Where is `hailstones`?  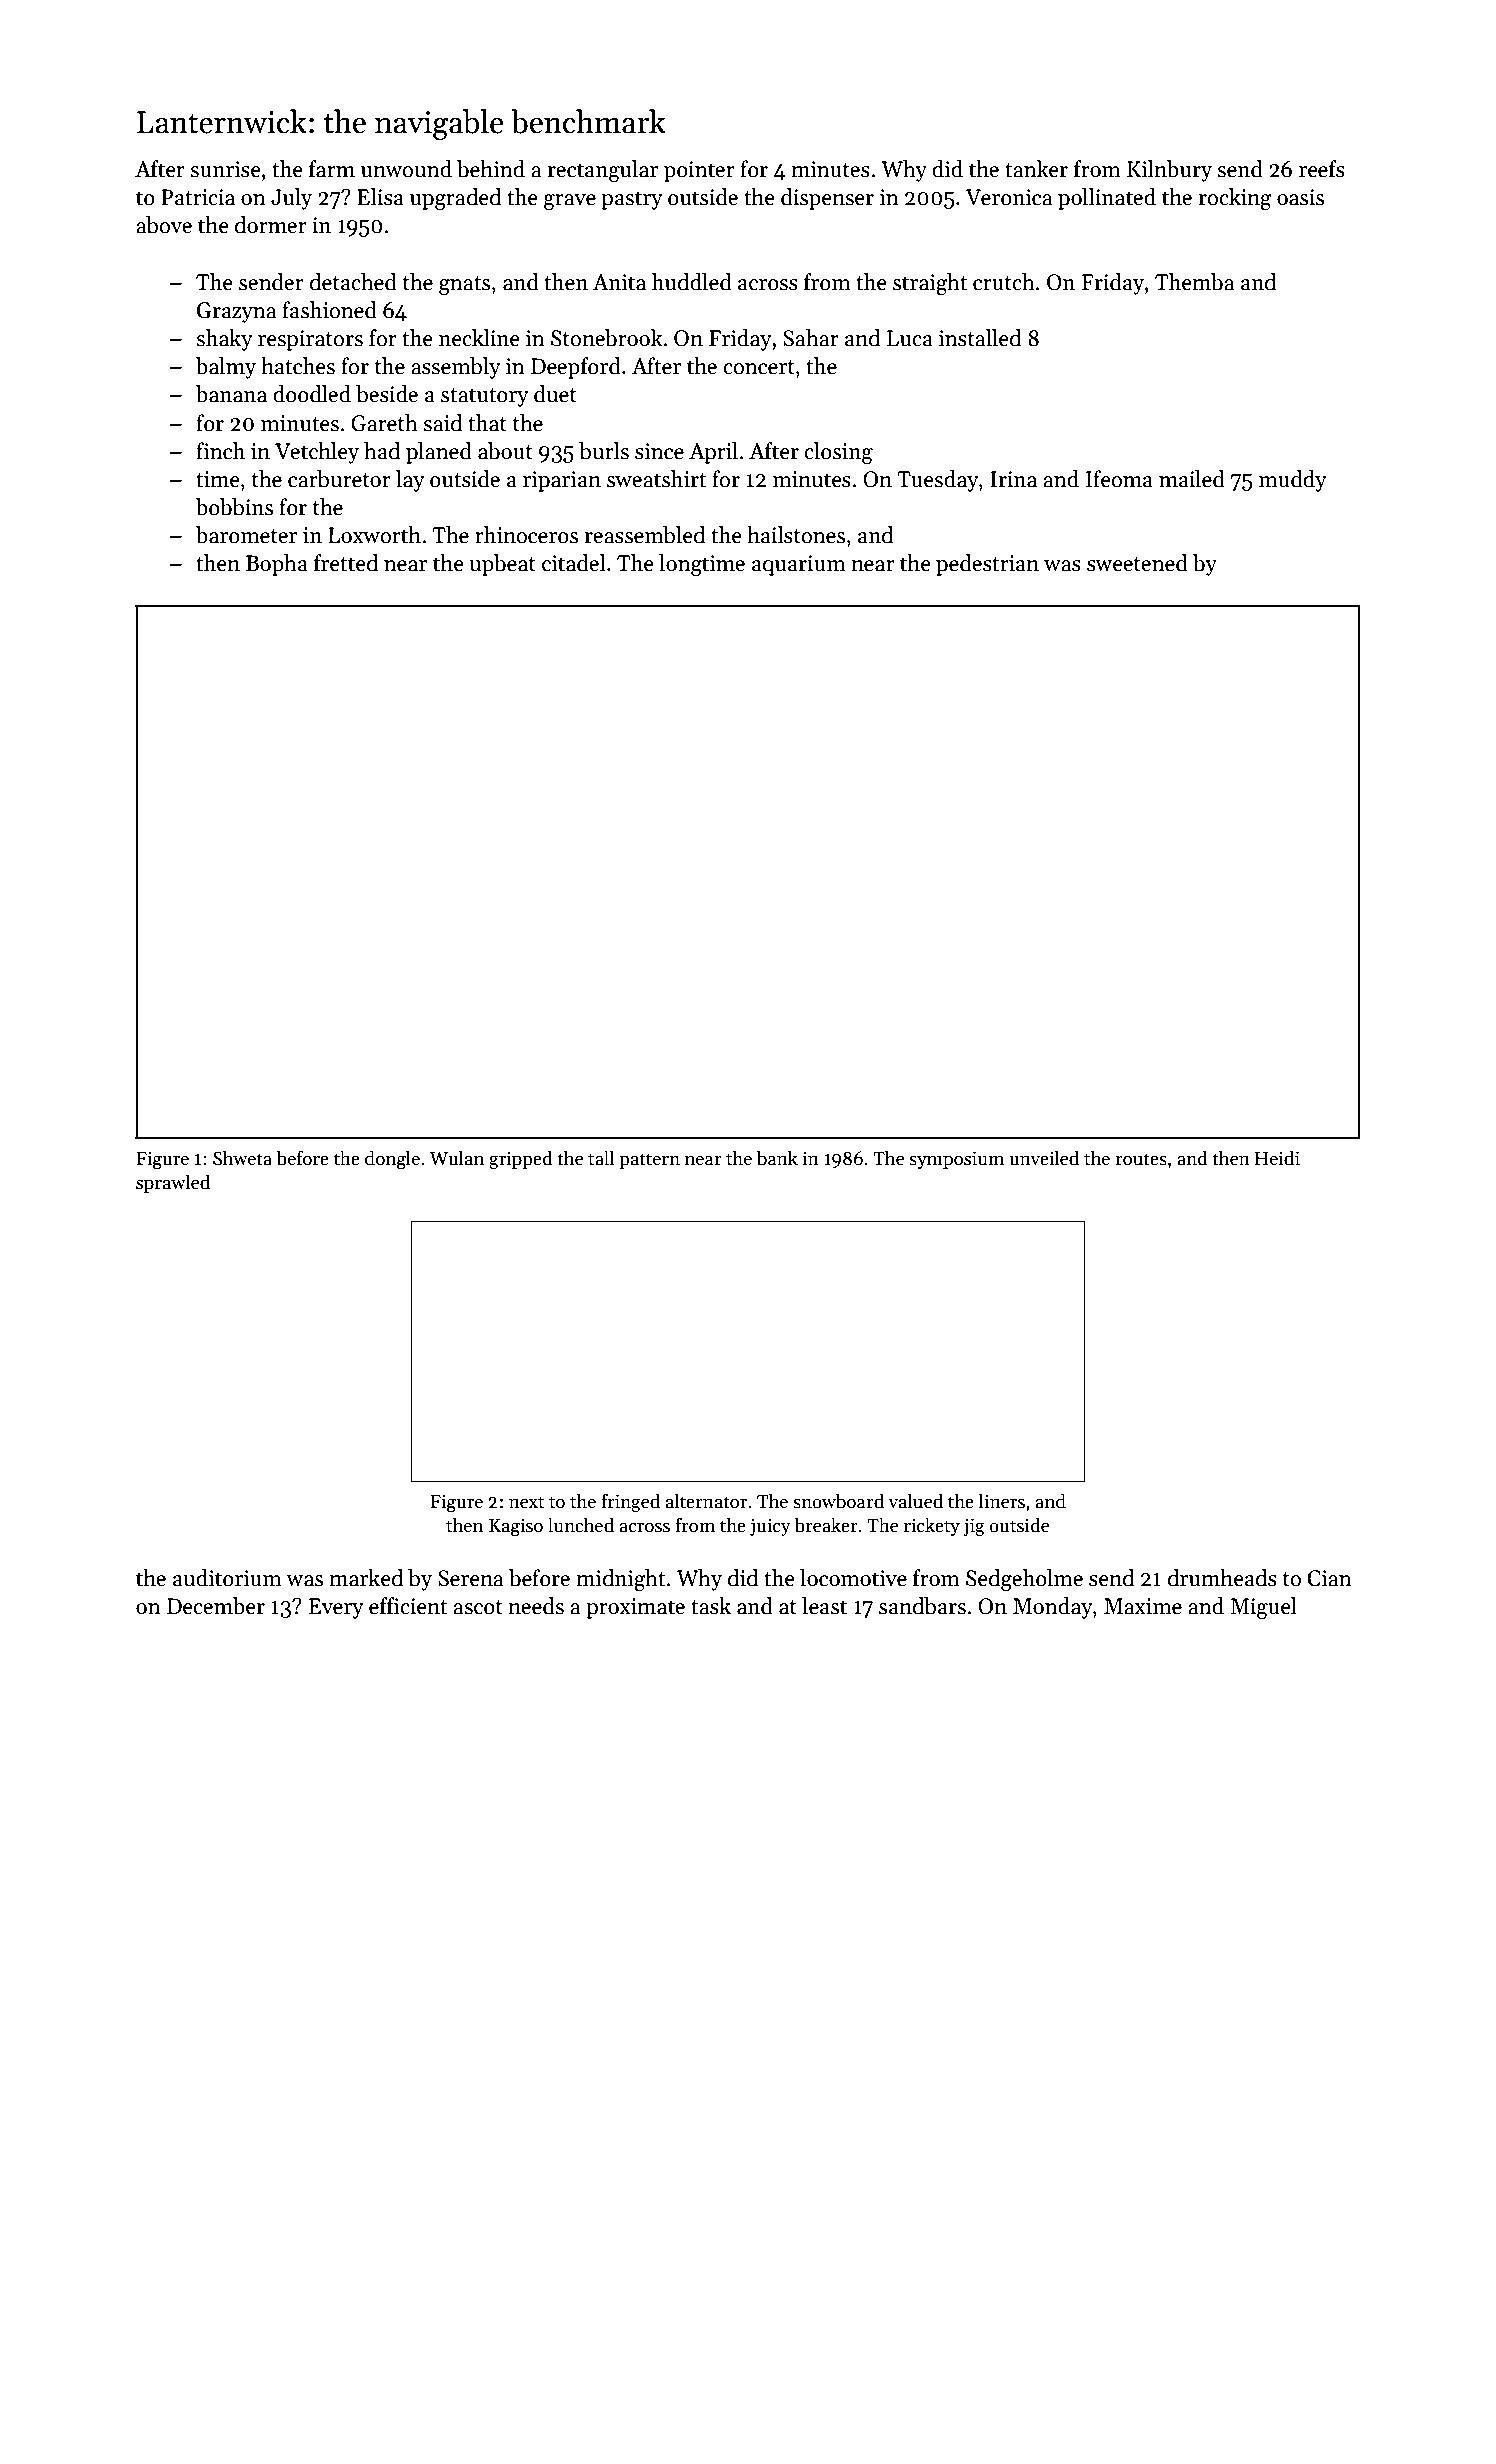 hailstones is located at coordinates (796, 535).
